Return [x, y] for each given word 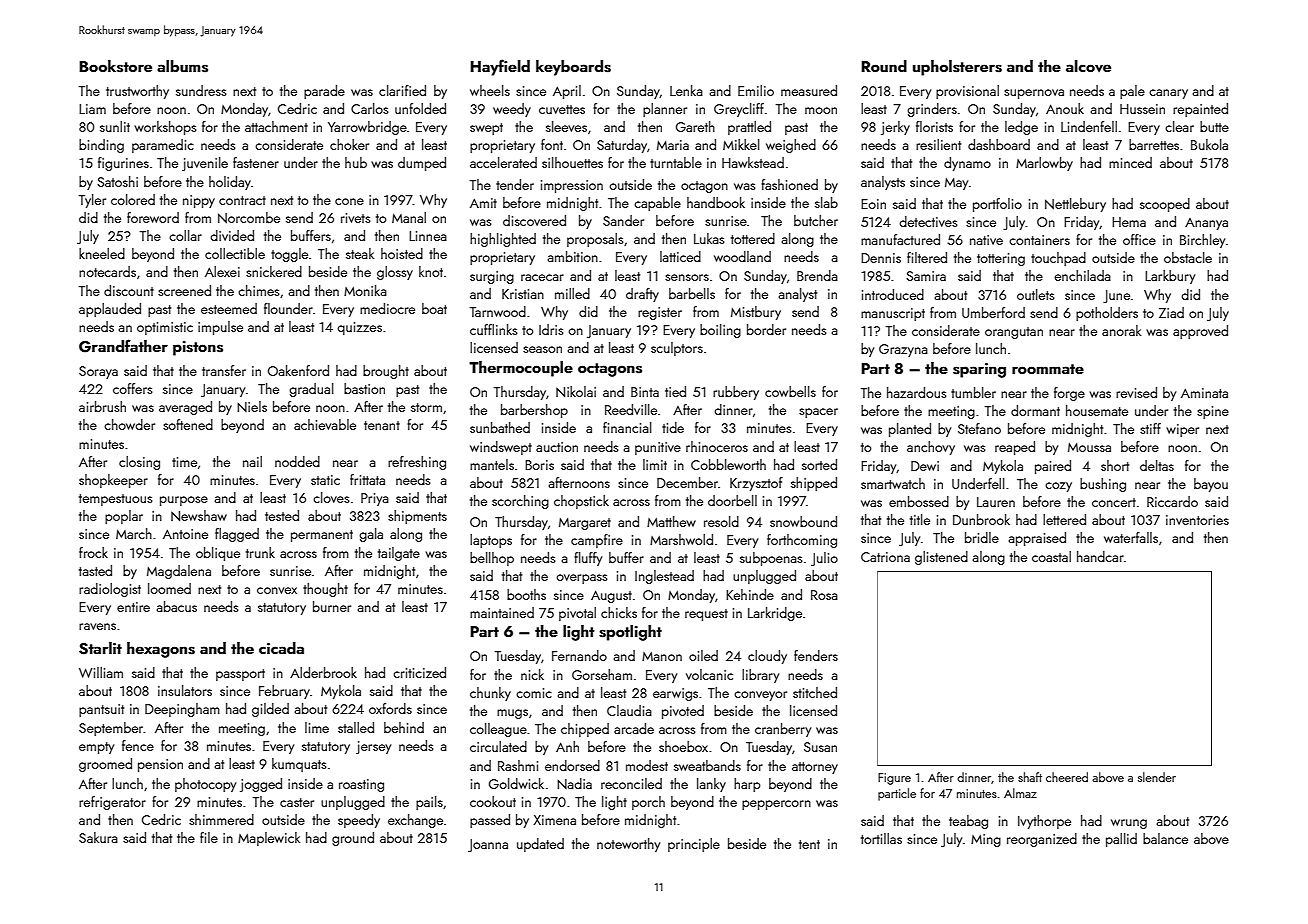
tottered [753, 238]
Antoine [185, 534]
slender [1157, 777]
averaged [185, 408]
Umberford [993, 312]
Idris [551, 329]
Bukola [1209, 144]
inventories [1197, 520]
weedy [512, 110]
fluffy [588, 559]
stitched [815, 692]
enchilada [1082, 275]
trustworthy [137, 92]
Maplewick [269, 839]
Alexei [222, 271]
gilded [270, 710]
